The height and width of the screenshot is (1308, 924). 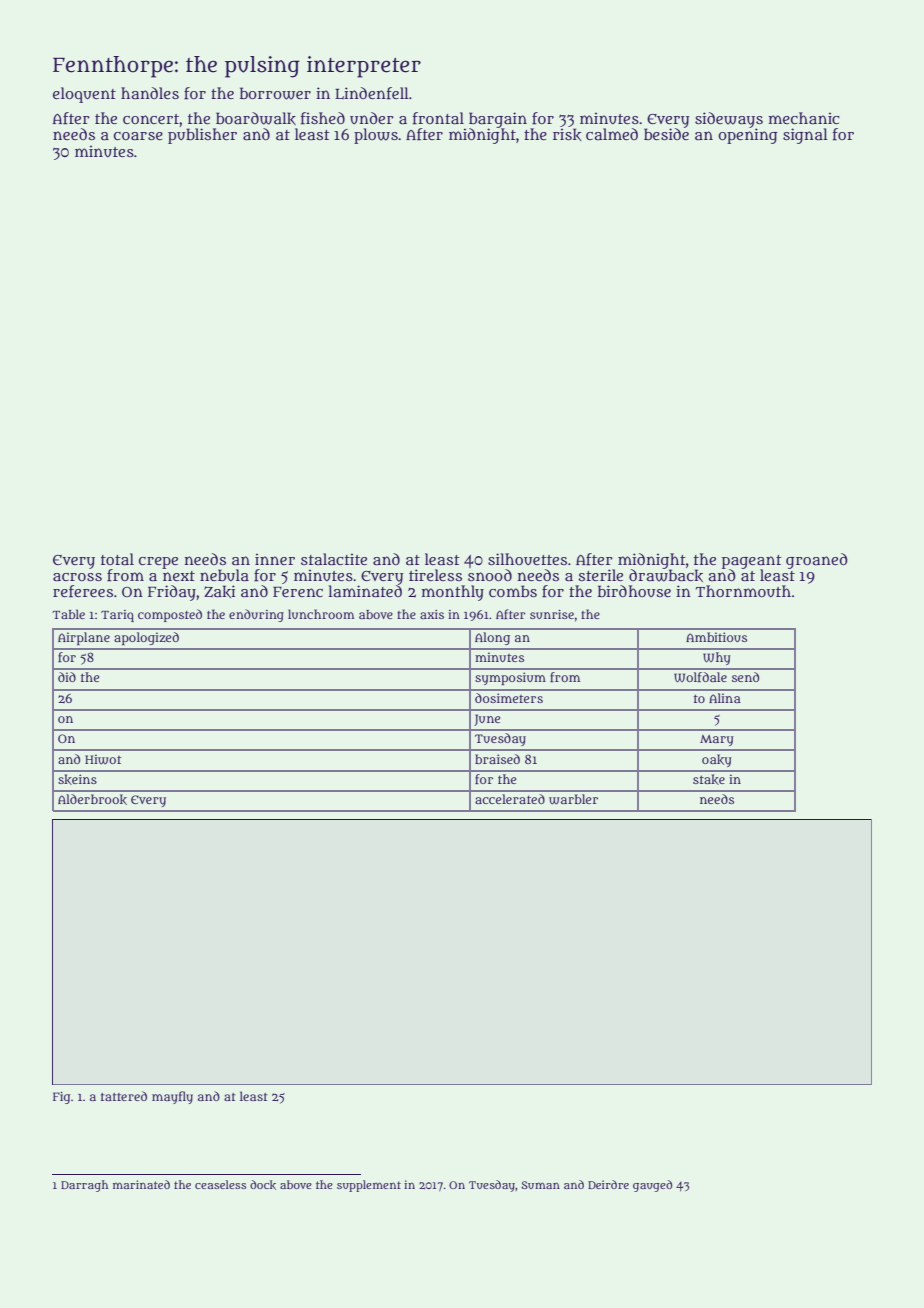 I want to click on publisher, so click(x=202, y=136).
